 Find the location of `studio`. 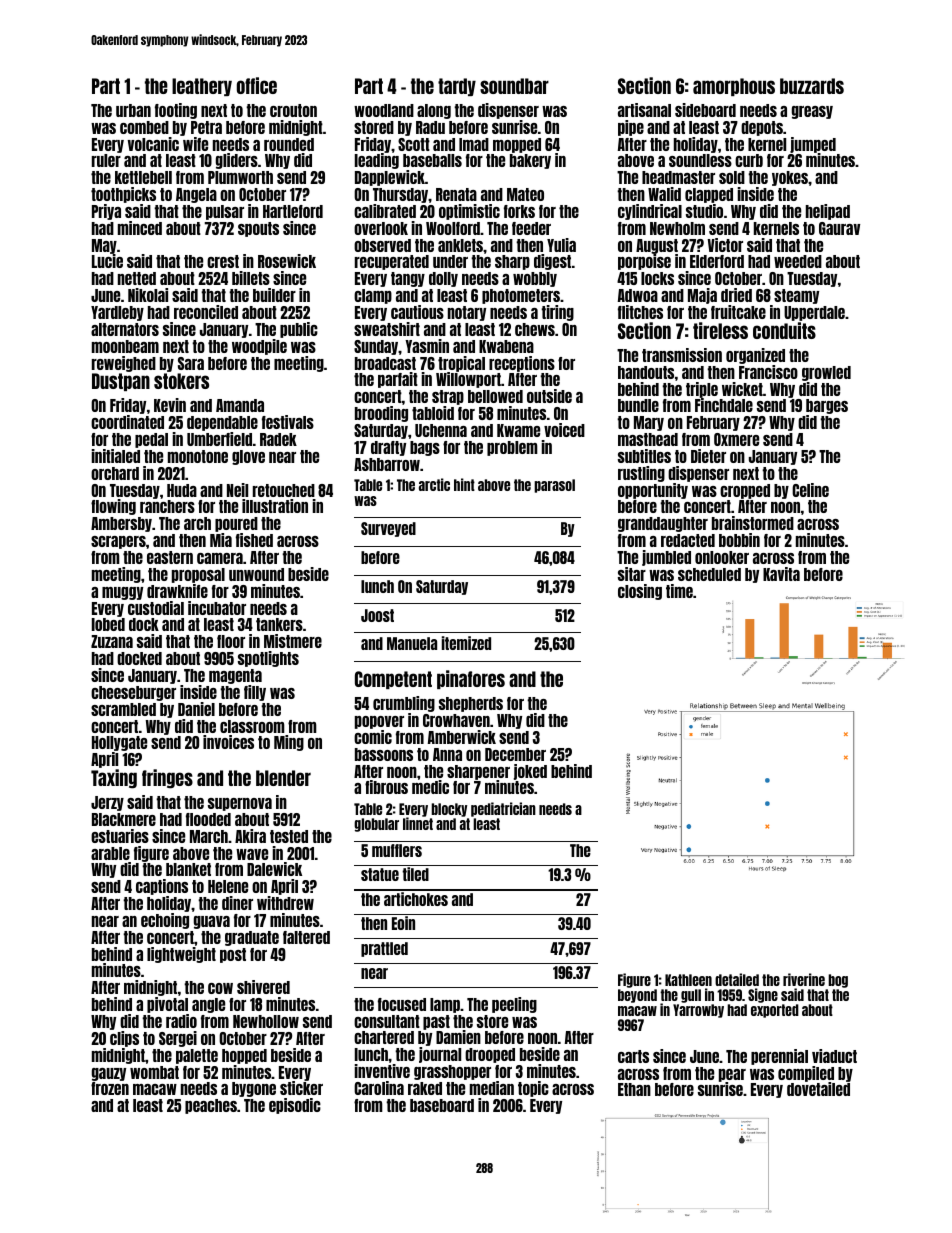

studio is located at coordinates (704, 211).
